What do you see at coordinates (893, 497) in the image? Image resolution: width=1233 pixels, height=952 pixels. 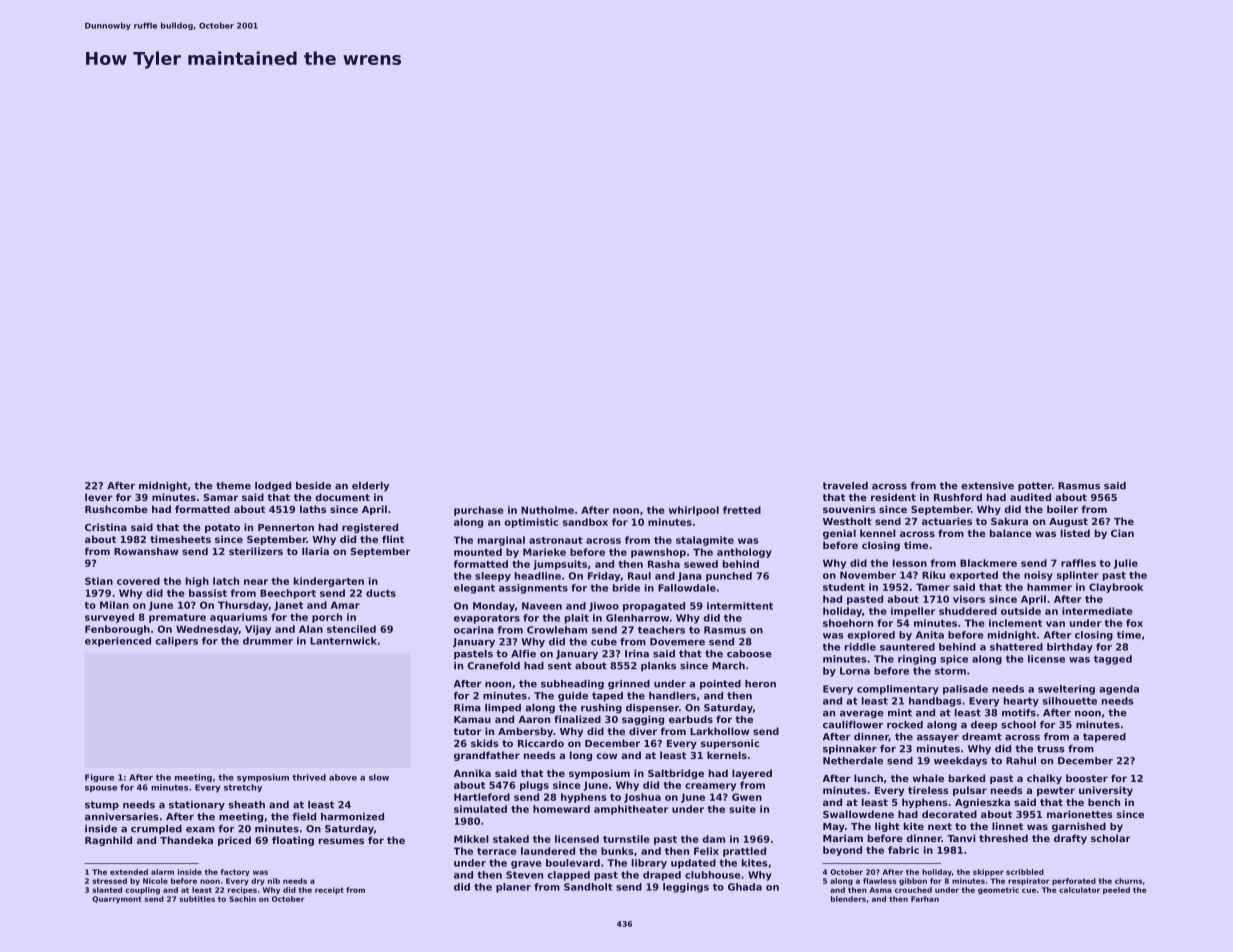 I see `resident` at bounding box center [893, 497].
